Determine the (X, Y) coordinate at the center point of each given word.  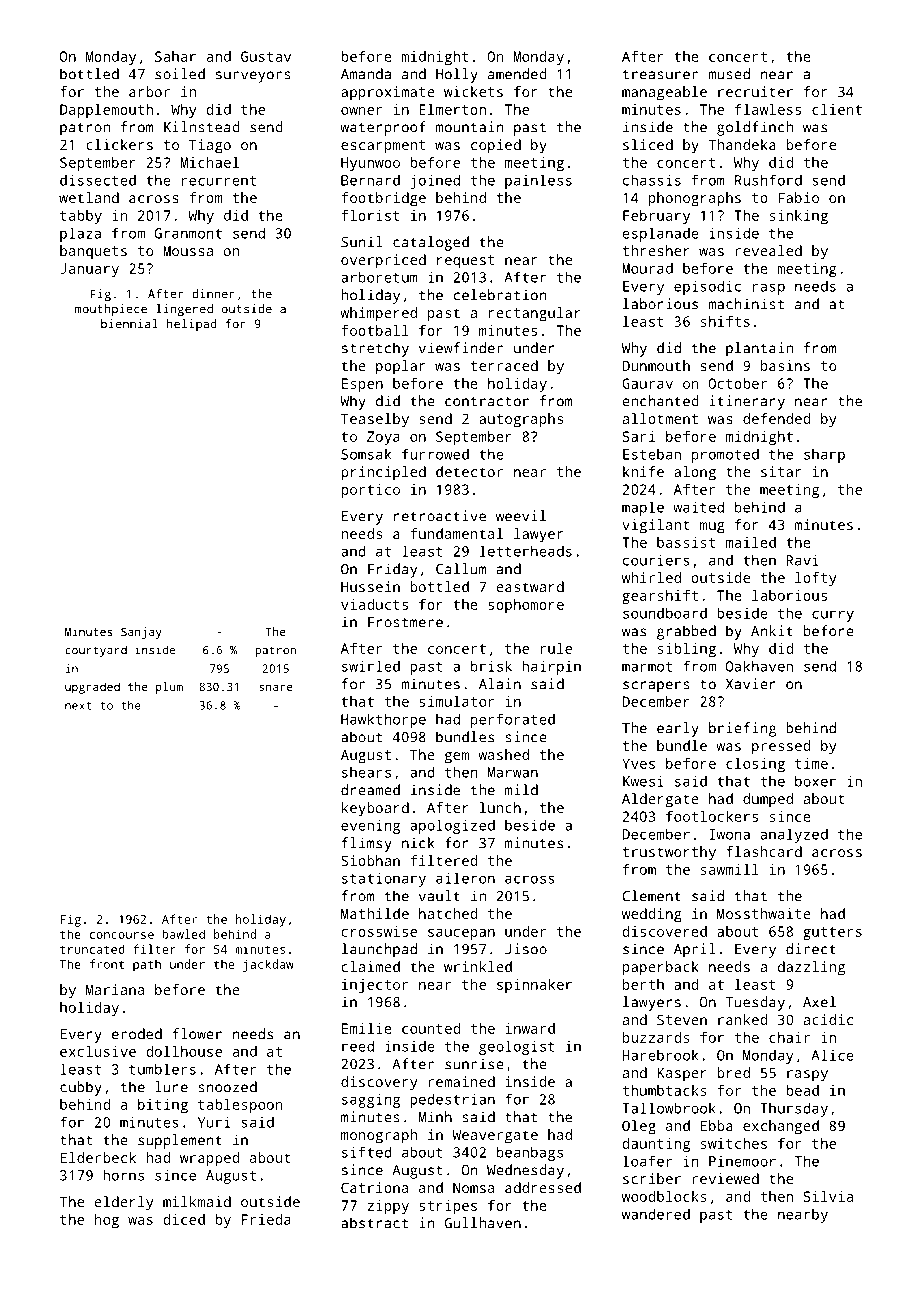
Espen (362, 385)
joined (435, 181)
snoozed (227, 1087)
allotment (660, 418)
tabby (81, 217)
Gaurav (647, 383)
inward (530, 1028)
